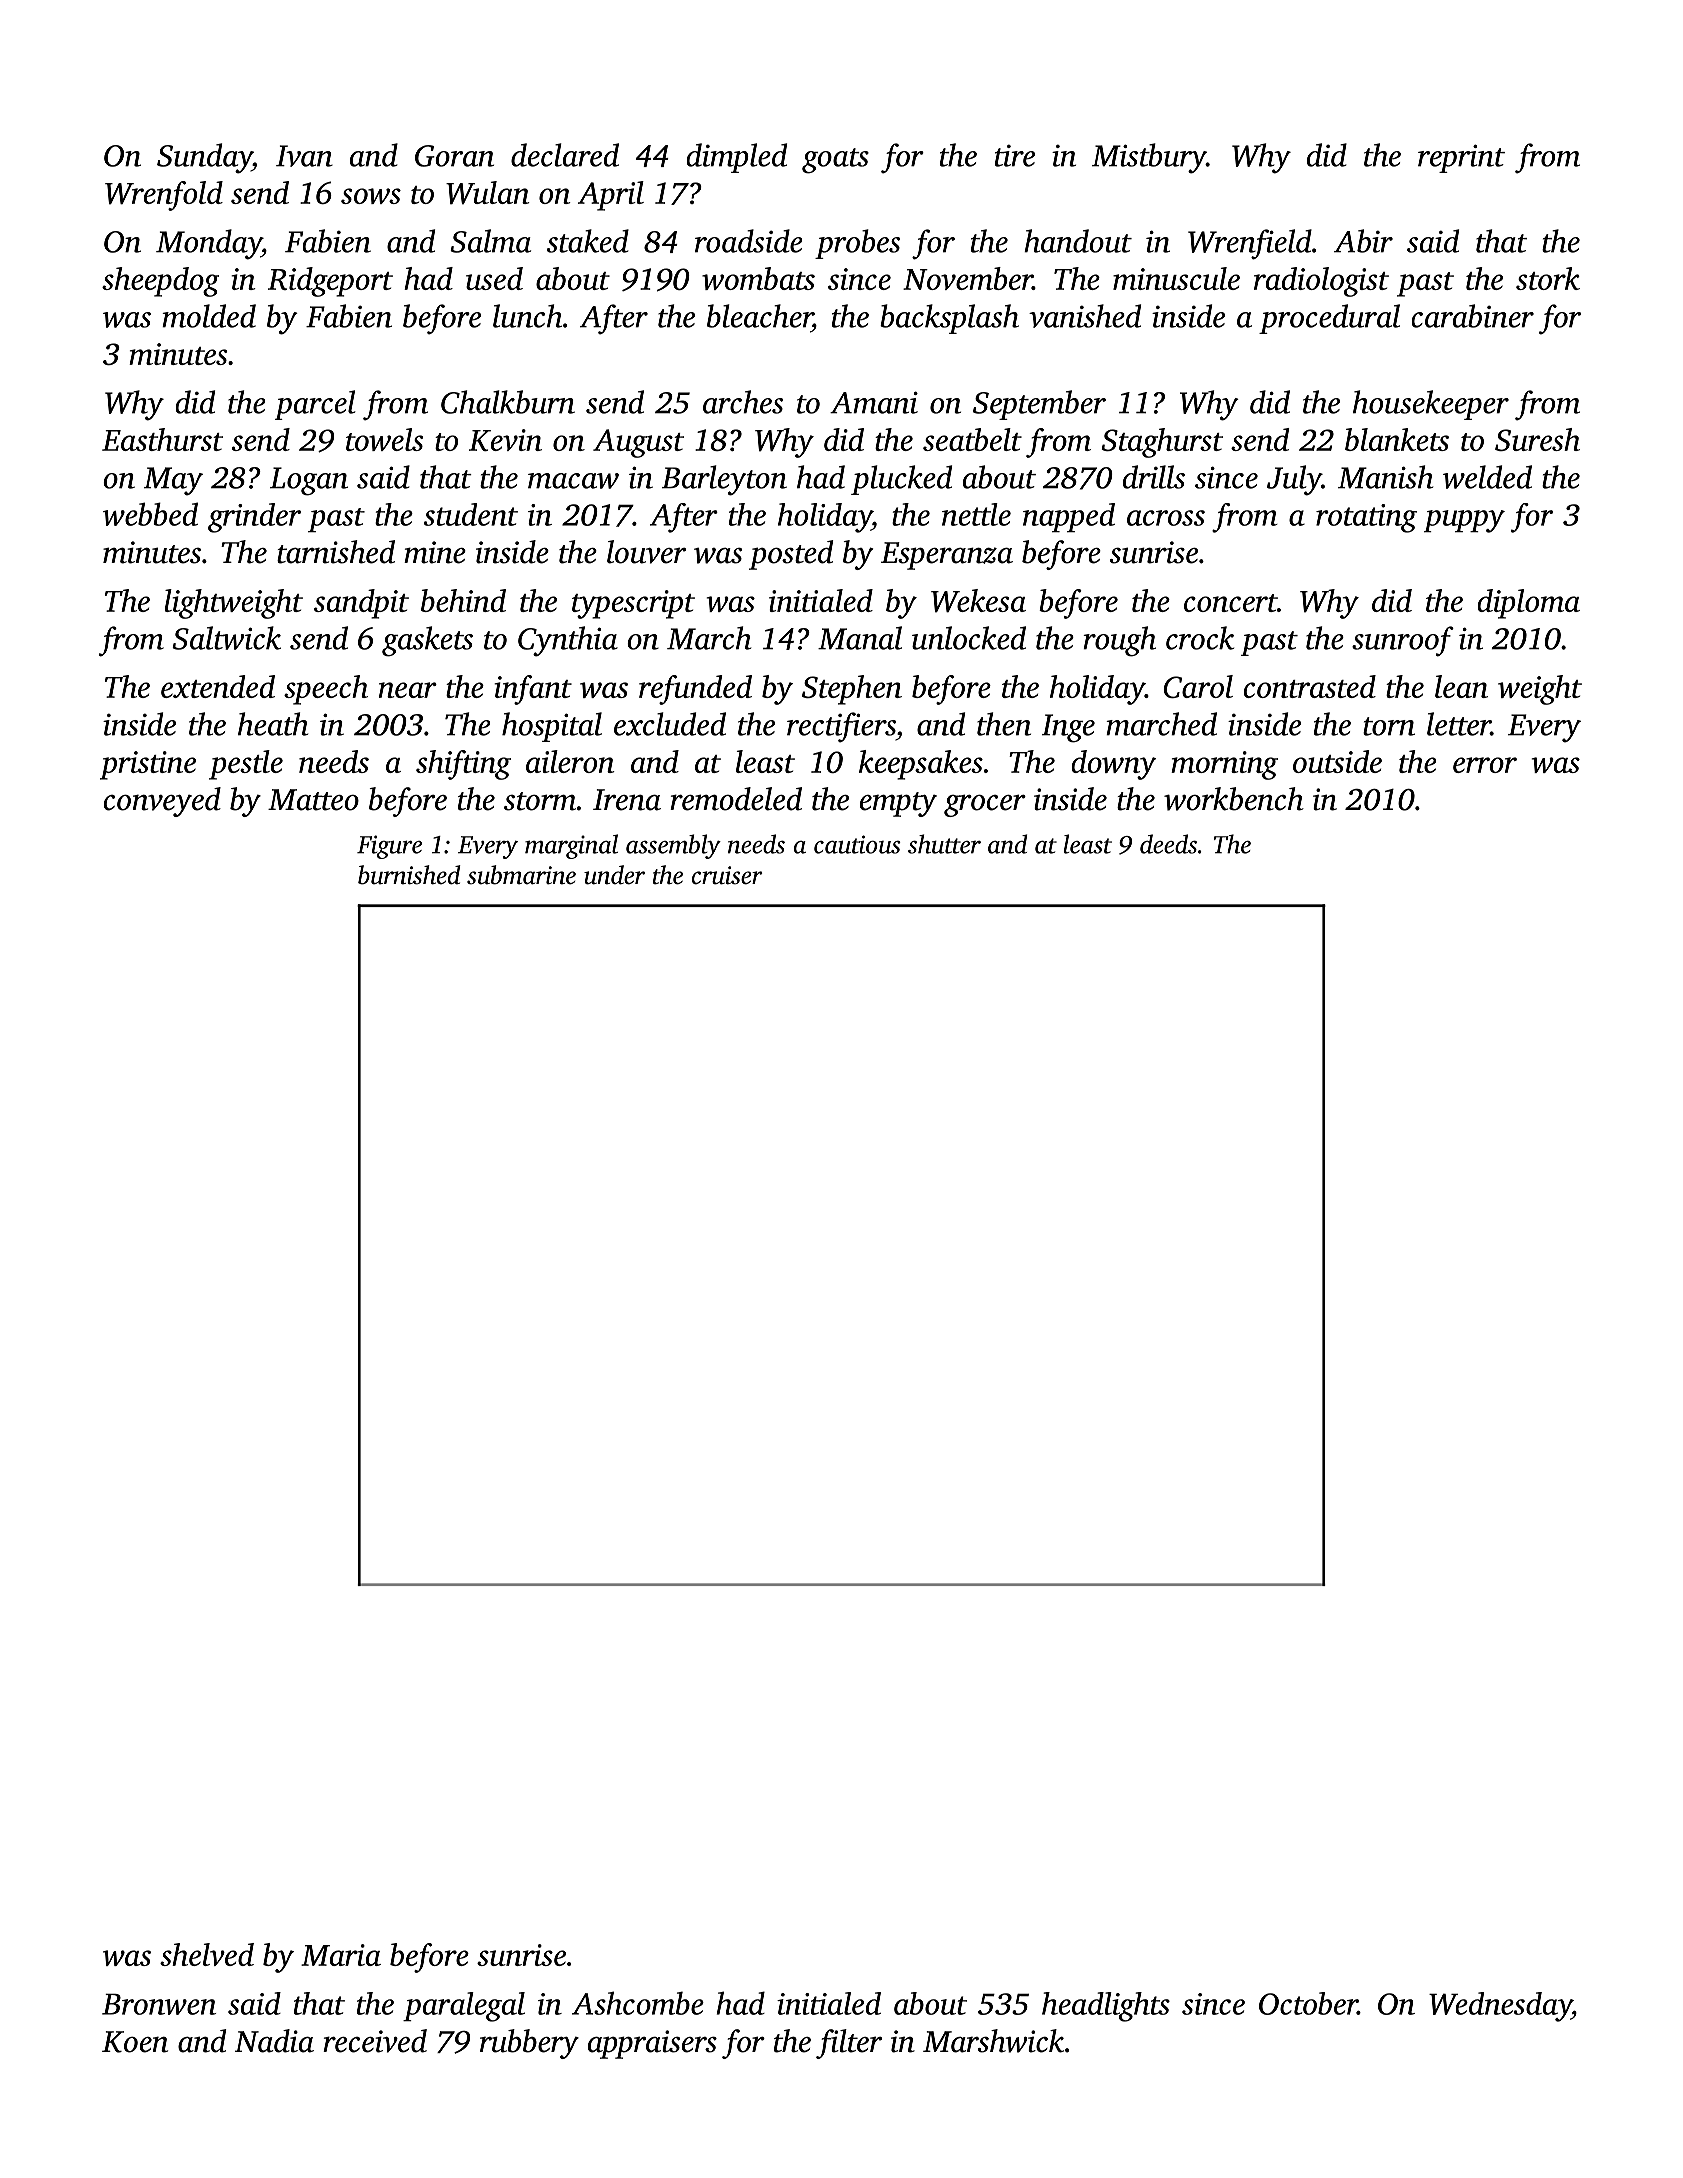  Describe the element at coordinates (727, 875) in the document. I see `cruiser` at that location.
